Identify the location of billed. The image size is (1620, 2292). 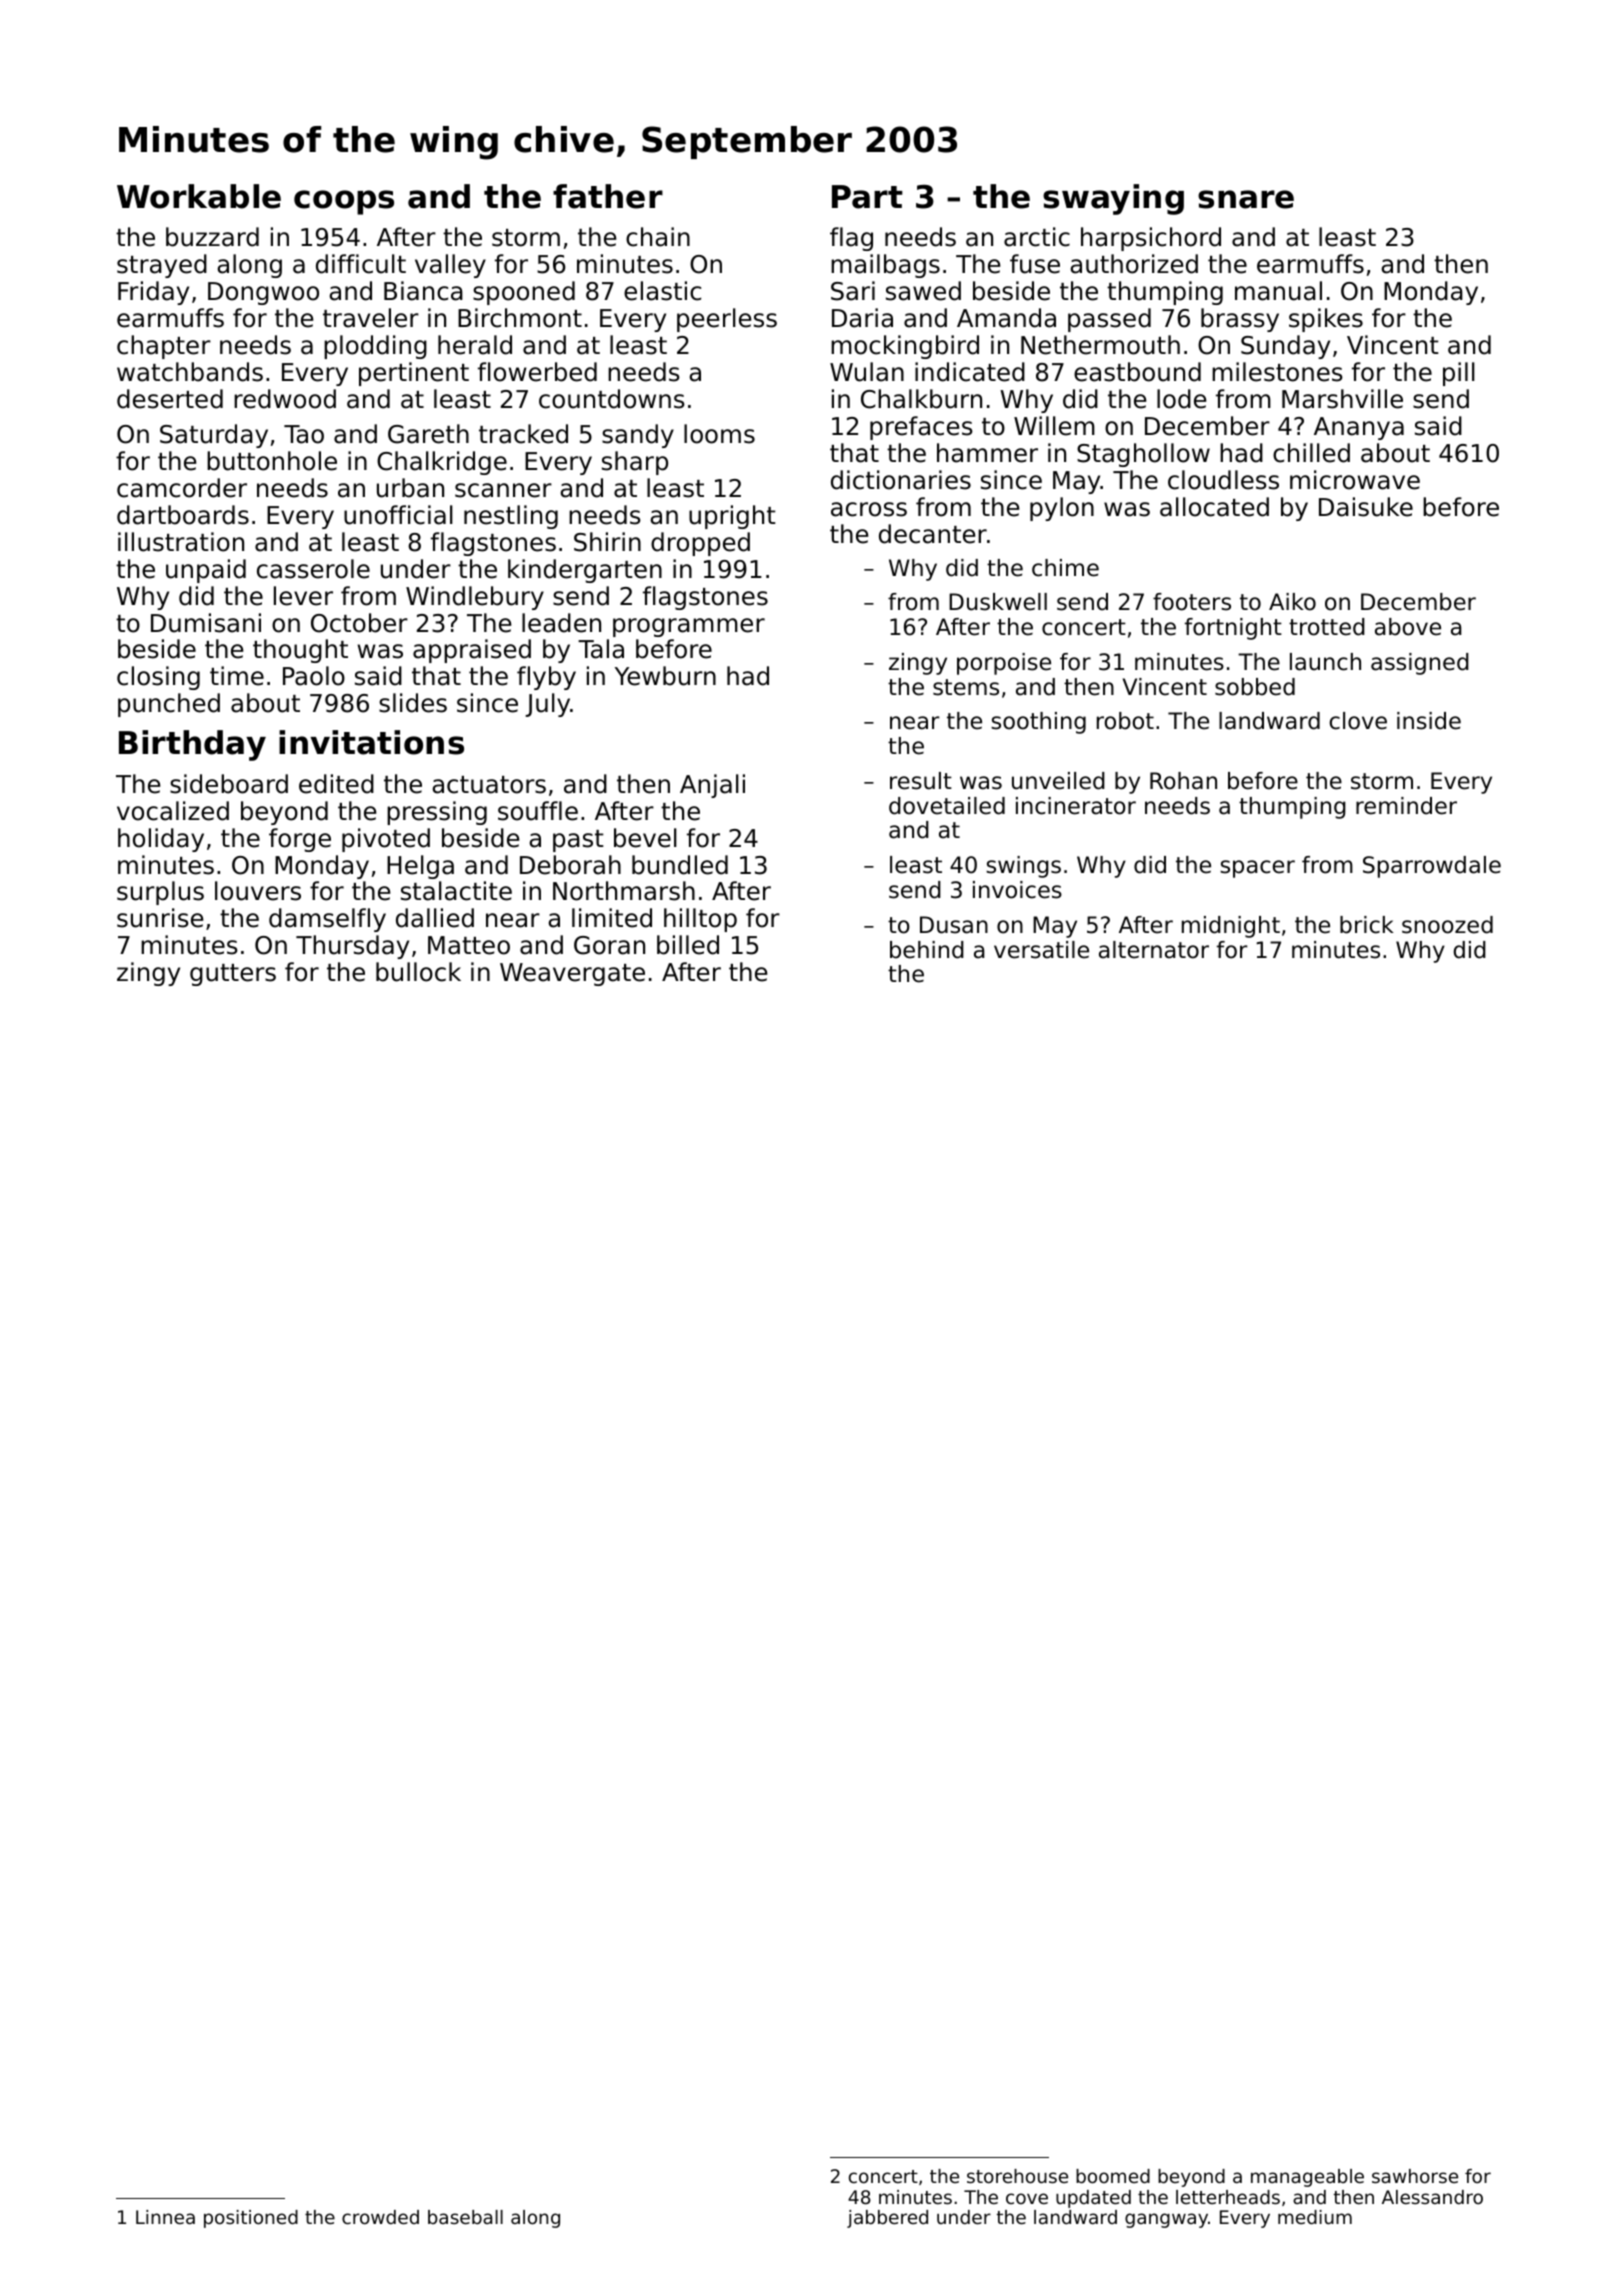
(688, 945).
